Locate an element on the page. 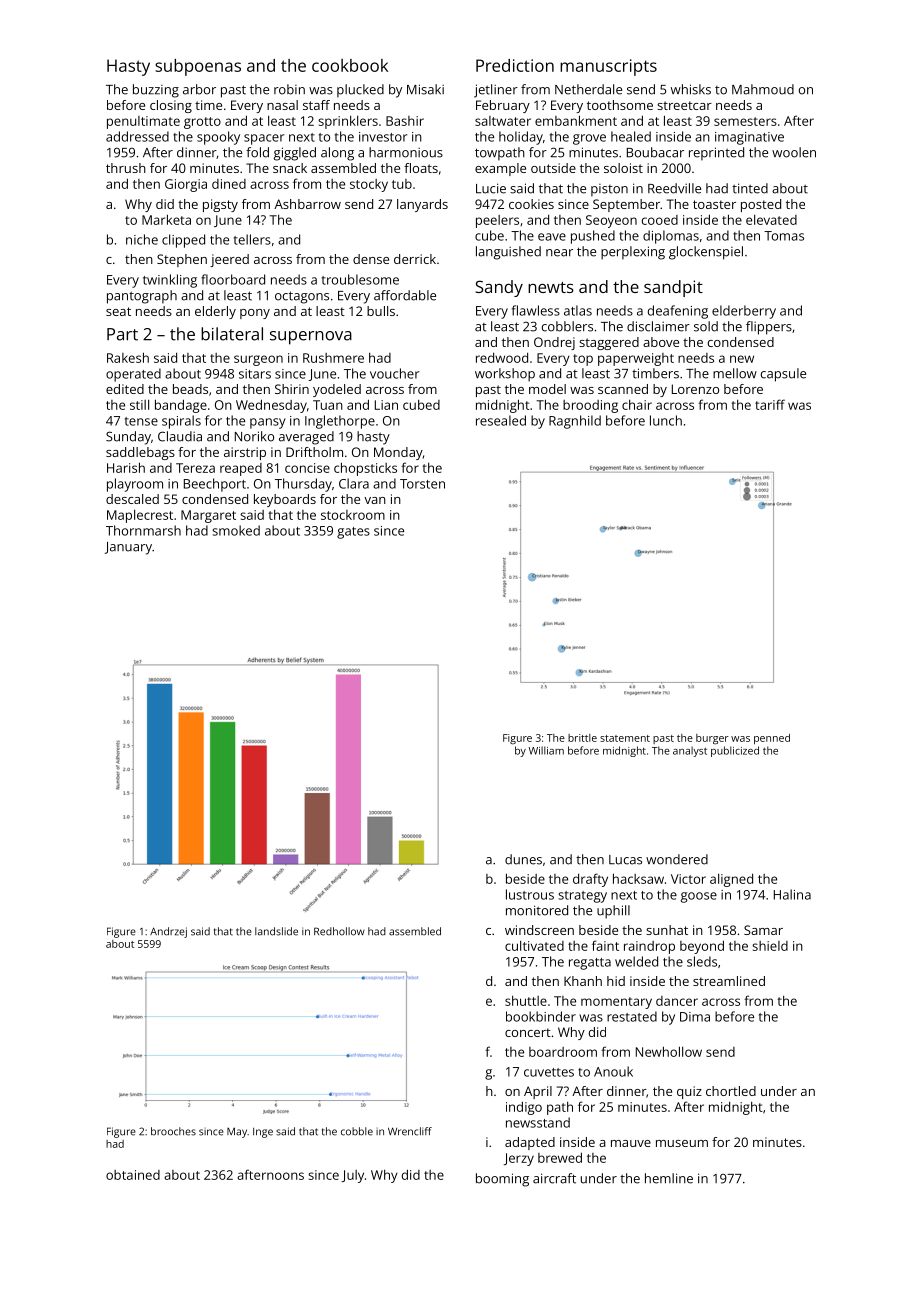 The image size is (924, 1308). obtained is located at coordinates (133, 1175).
